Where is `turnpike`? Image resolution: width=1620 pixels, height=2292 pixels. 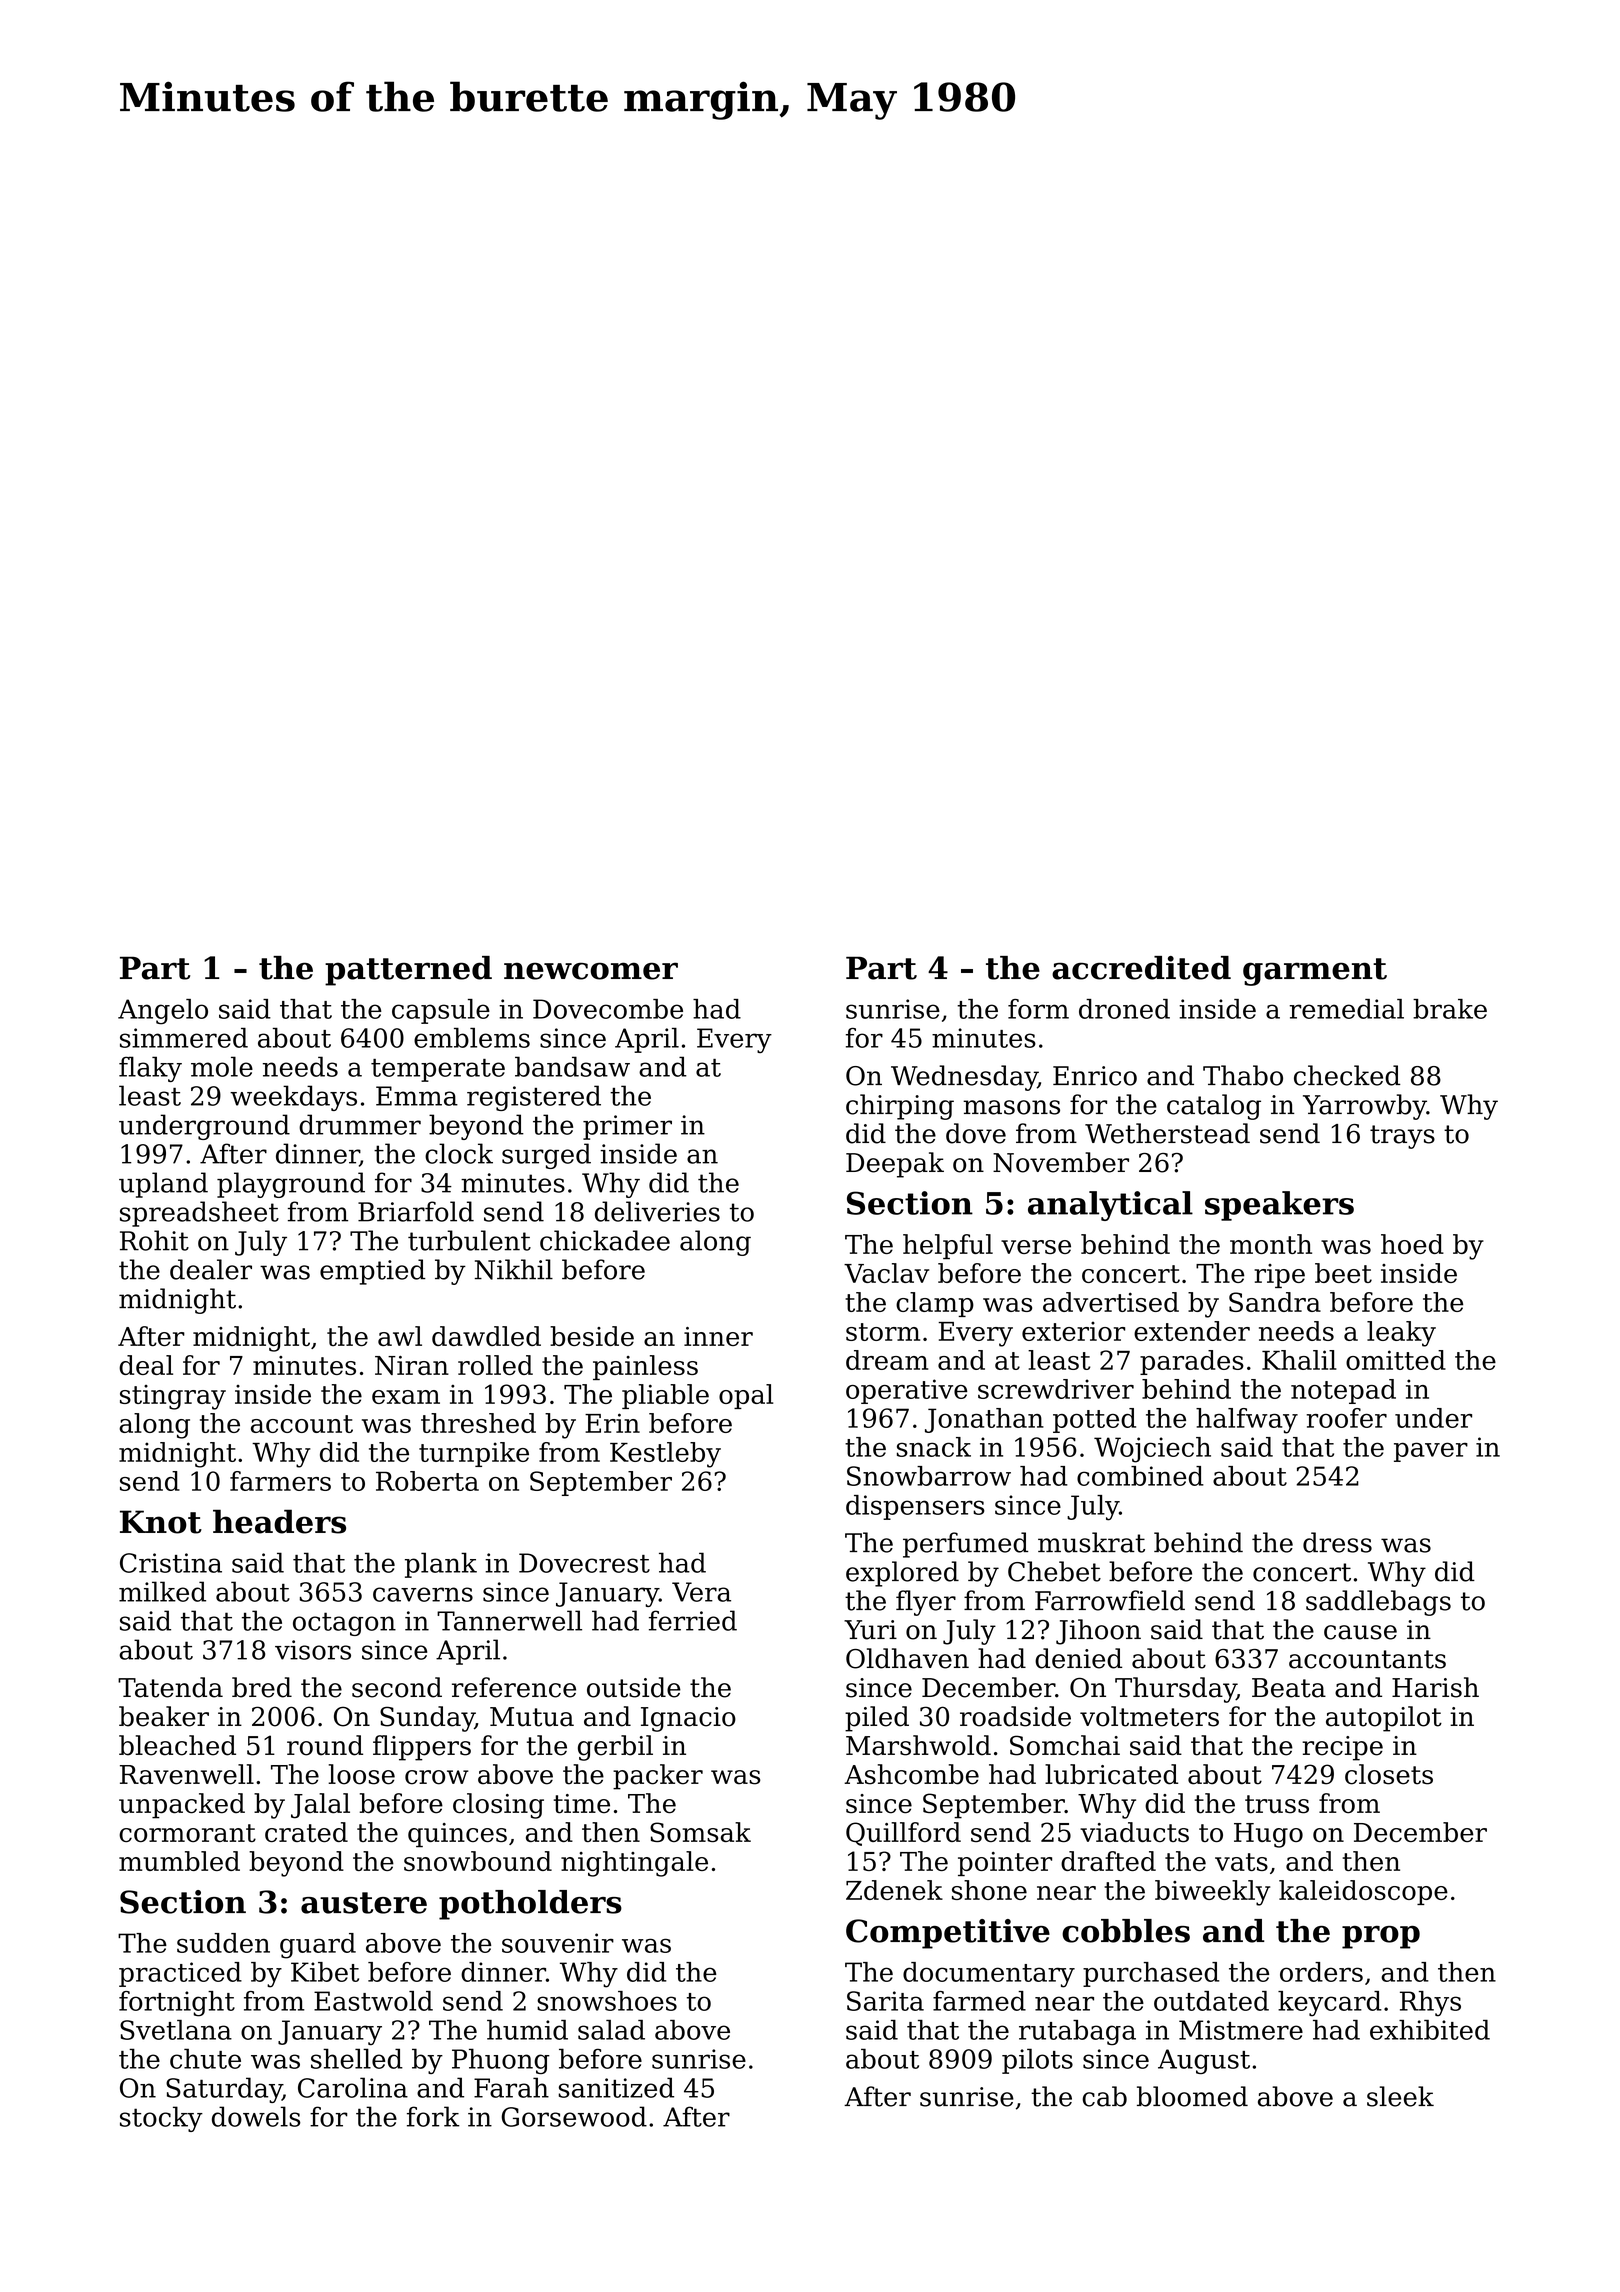 turnpike is located at coordinates (474, 1454).
